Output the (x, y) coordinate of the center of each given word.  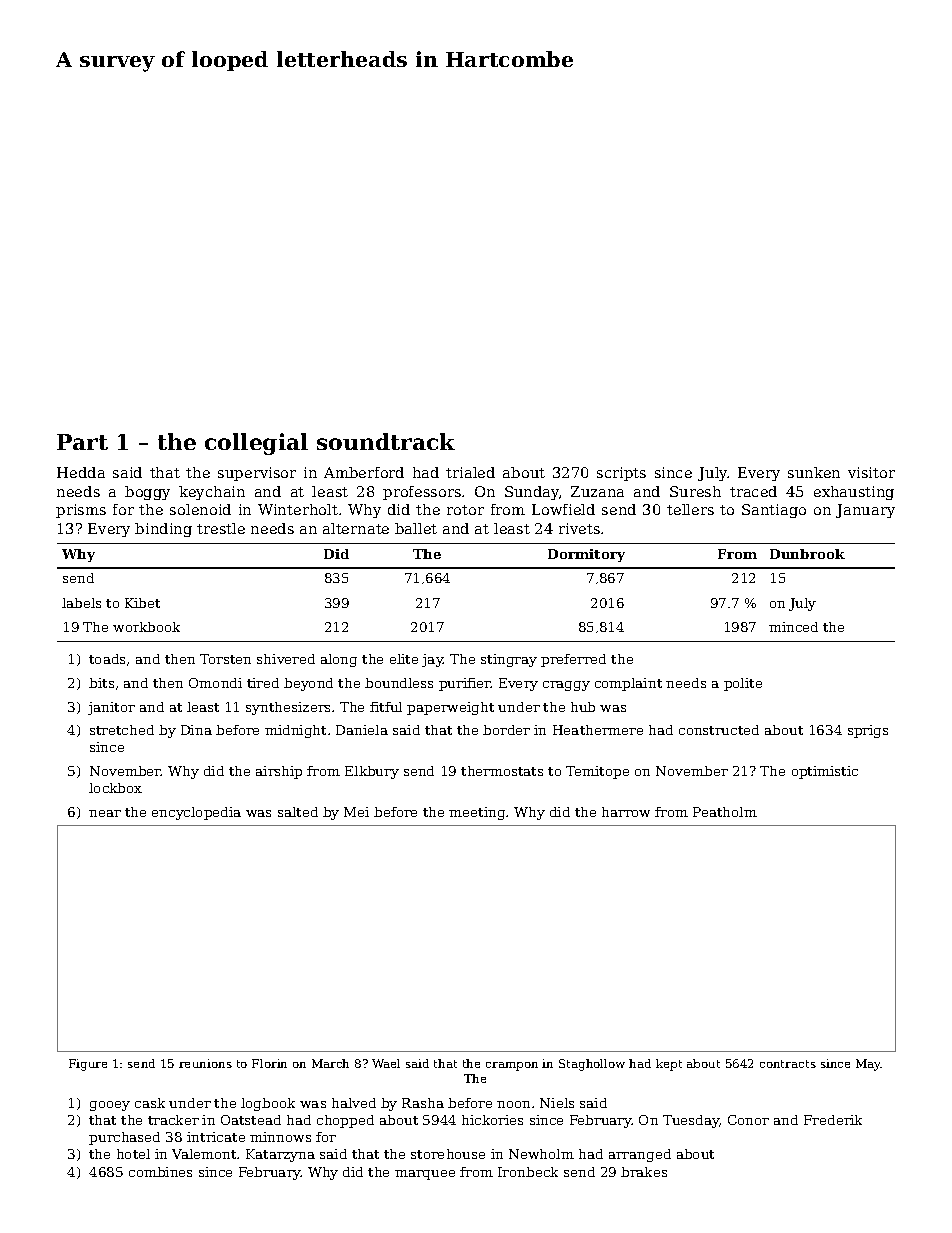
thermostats (502, 771)
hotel (133, 1154)
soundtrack (386, 441)
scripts (621, 474)
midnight (295, 731)
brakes (644, 1172)
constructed (719, 730)
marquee (425, 1175)
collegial (256, 444)
